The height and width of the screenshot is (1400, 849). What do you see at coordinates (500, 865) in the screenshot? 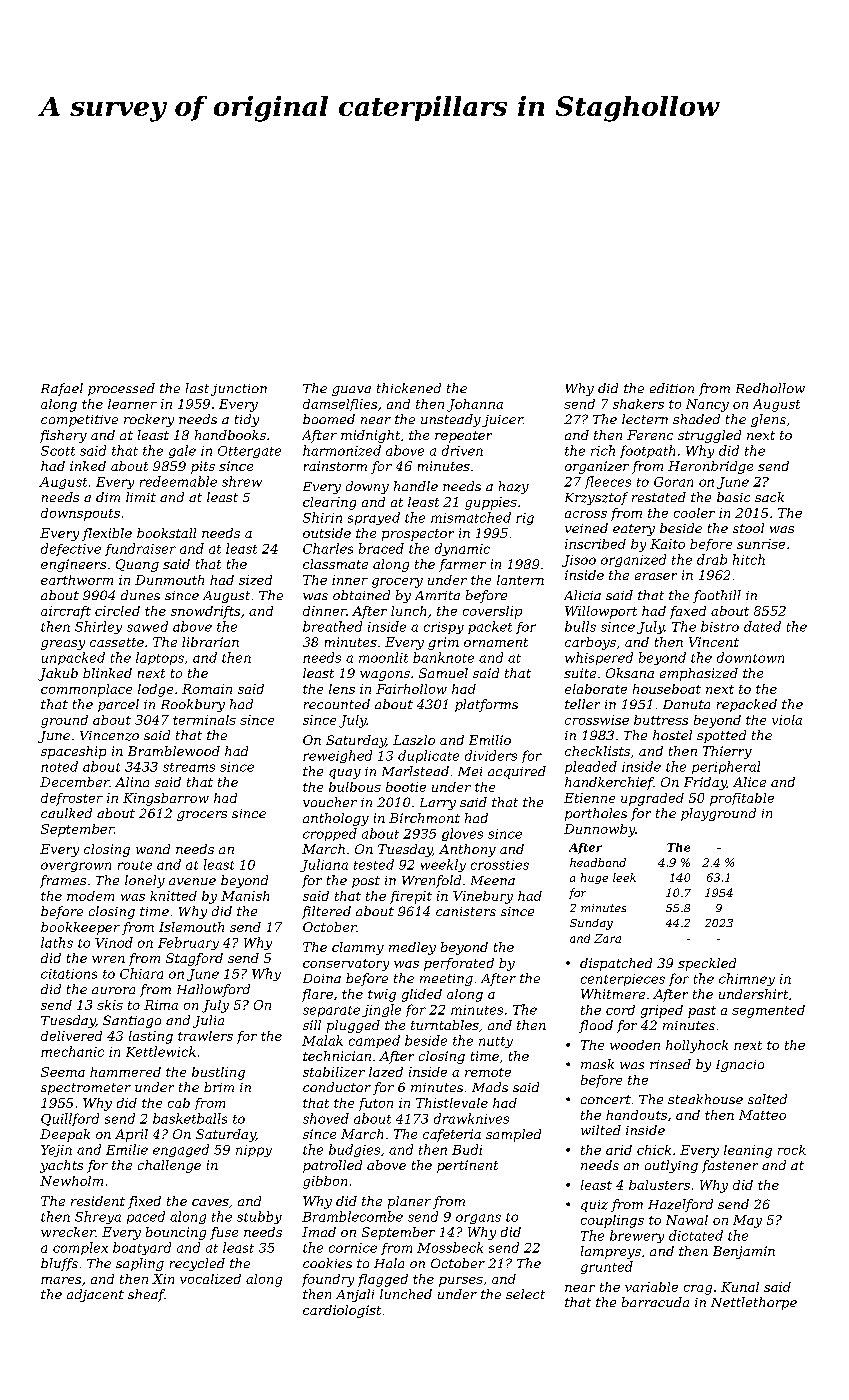
I see `crossties` at bounding box center [500, 865].
